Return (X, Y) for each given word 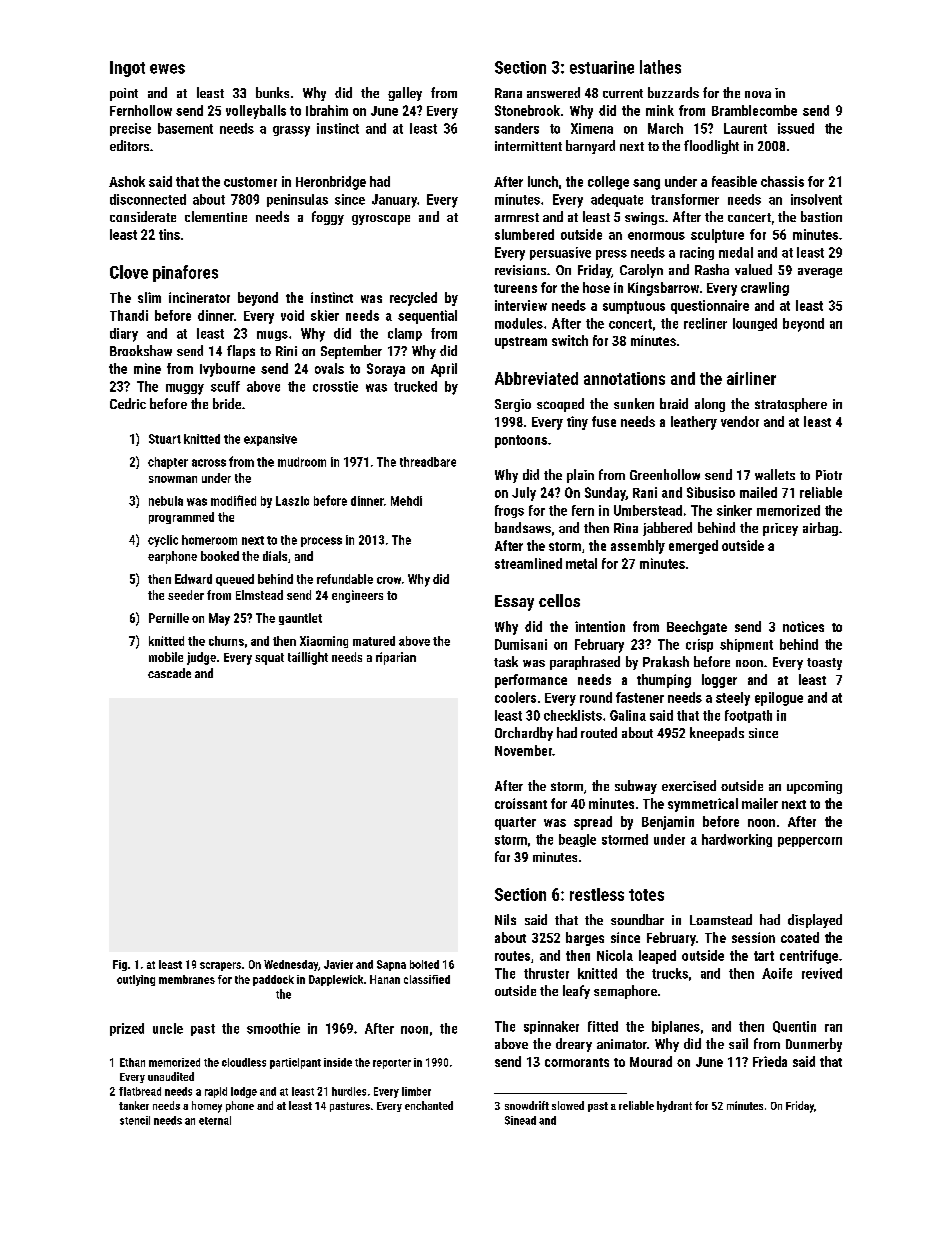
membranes (187, 979)
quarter (515, 823)
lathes (660, 67)
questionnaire (710, 307)
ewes (167, 69)
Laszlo (292, 501)
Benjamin (668, 823)
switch (570, 340)
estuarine (602, 67)
